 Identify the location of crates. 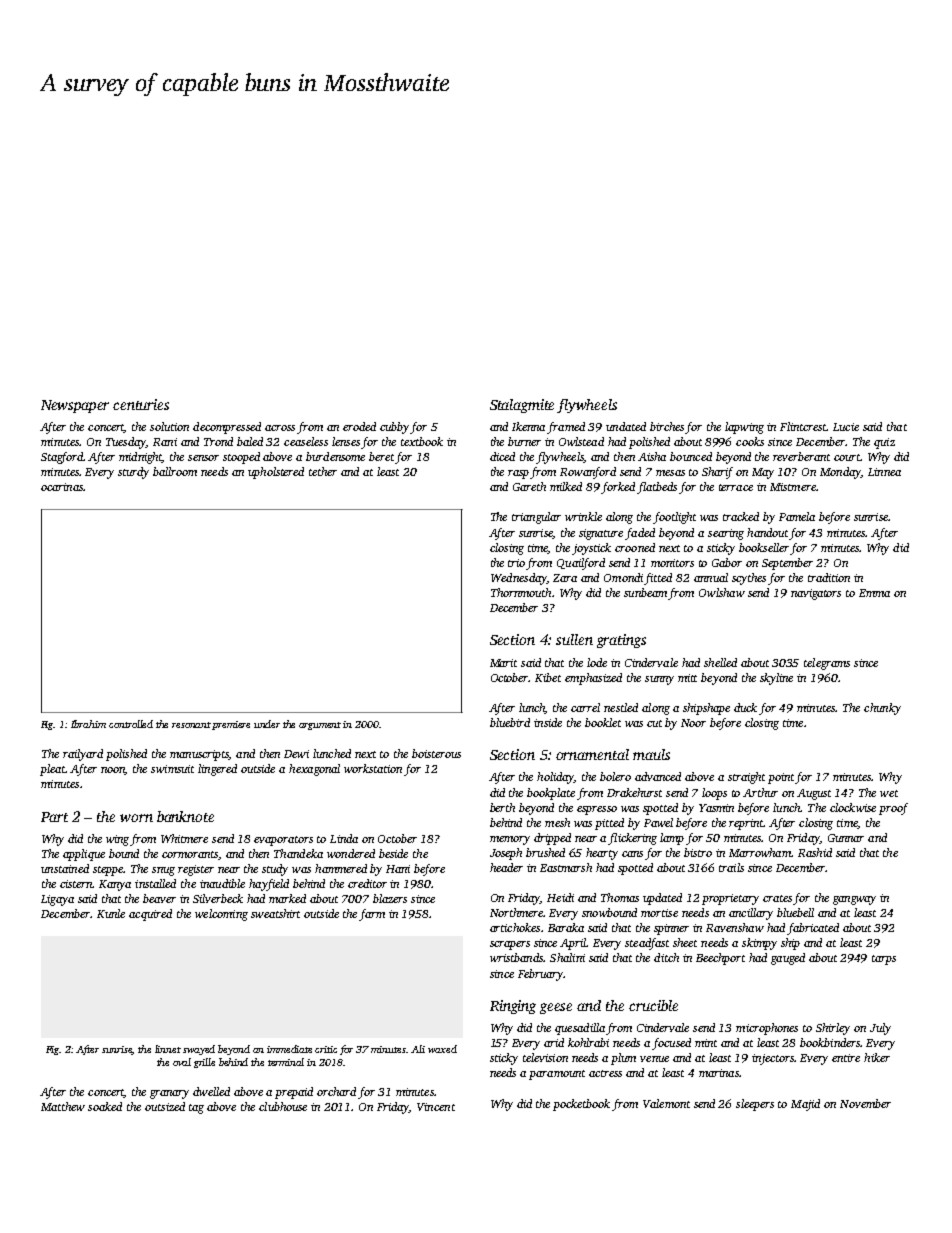
(777, 898).
